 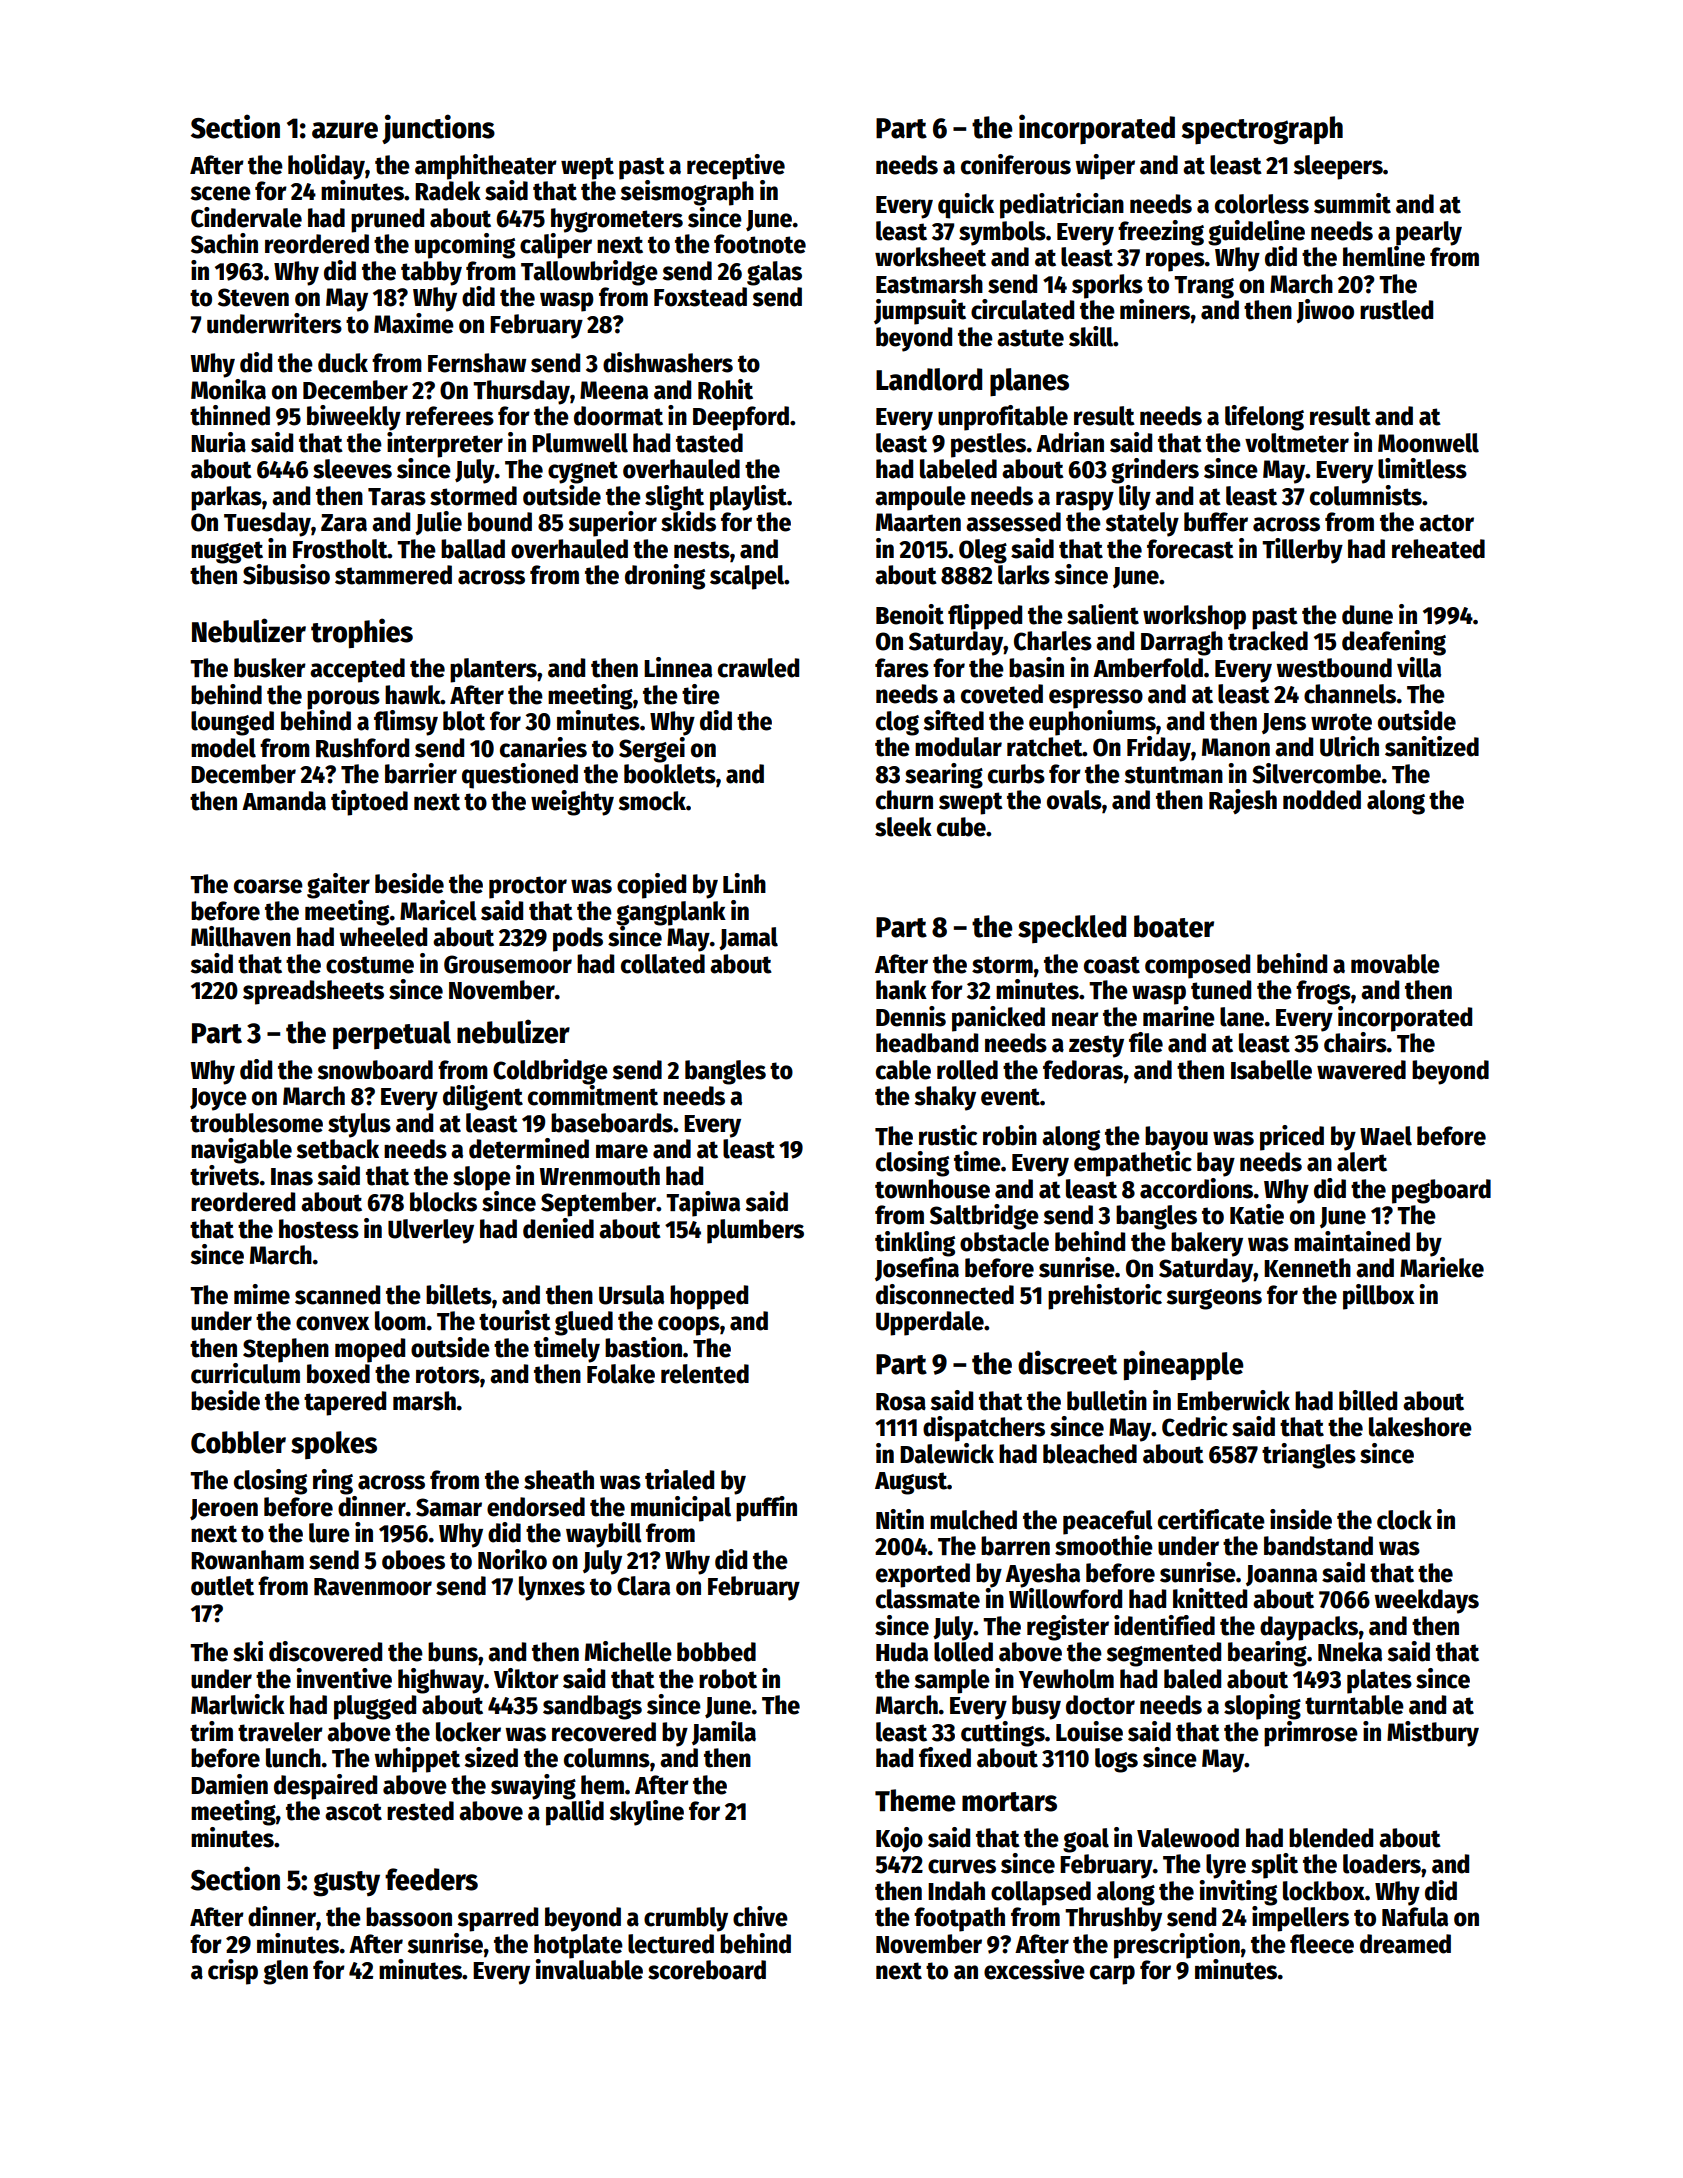 I want to click on curriculum, so click(x=245, y=1373).
